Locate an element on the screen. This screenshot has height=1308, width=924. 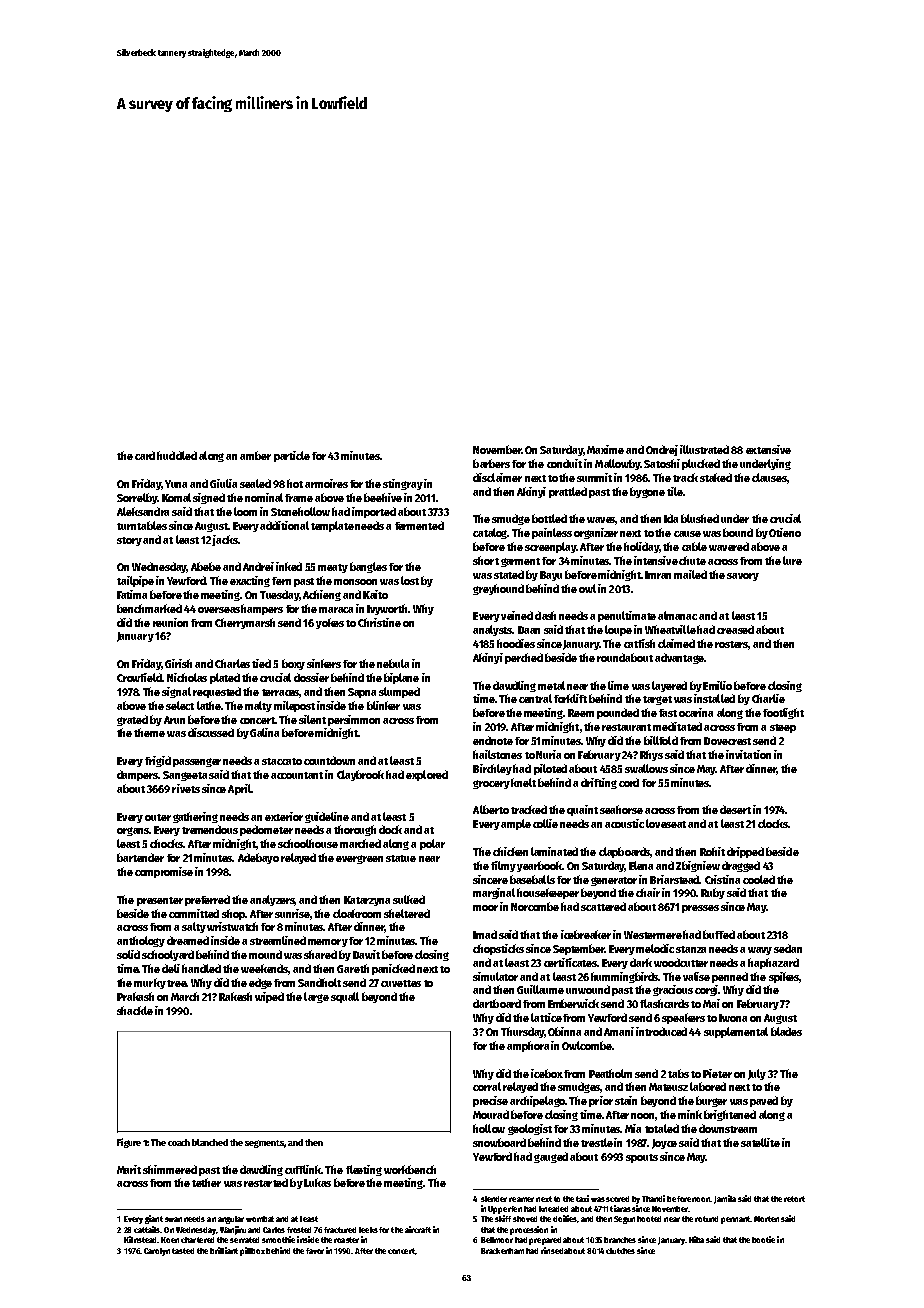
tremendous is located at coordinates (210, 829).
